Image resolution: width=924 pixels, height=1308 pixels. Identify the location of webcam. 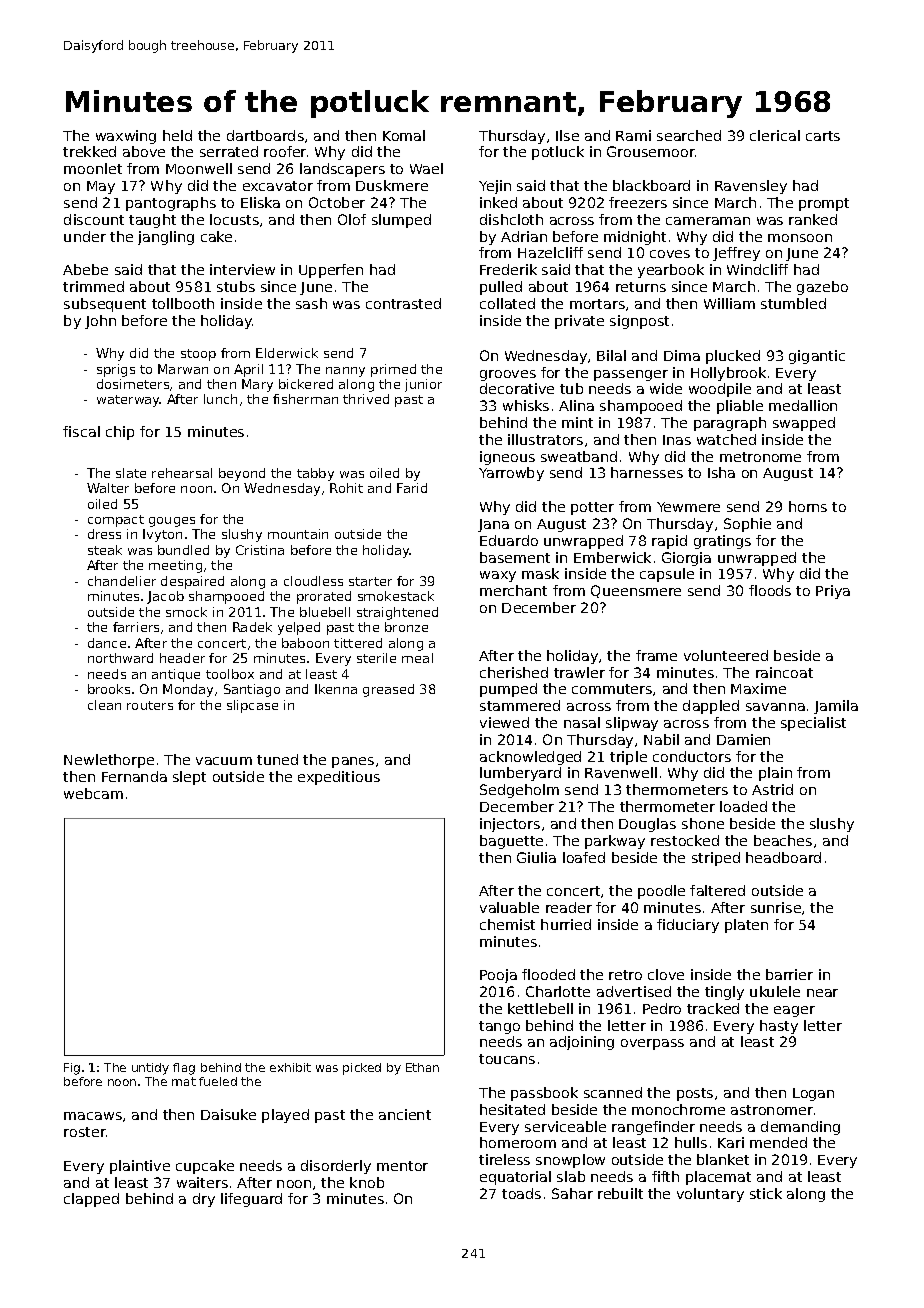
(93, 793).
